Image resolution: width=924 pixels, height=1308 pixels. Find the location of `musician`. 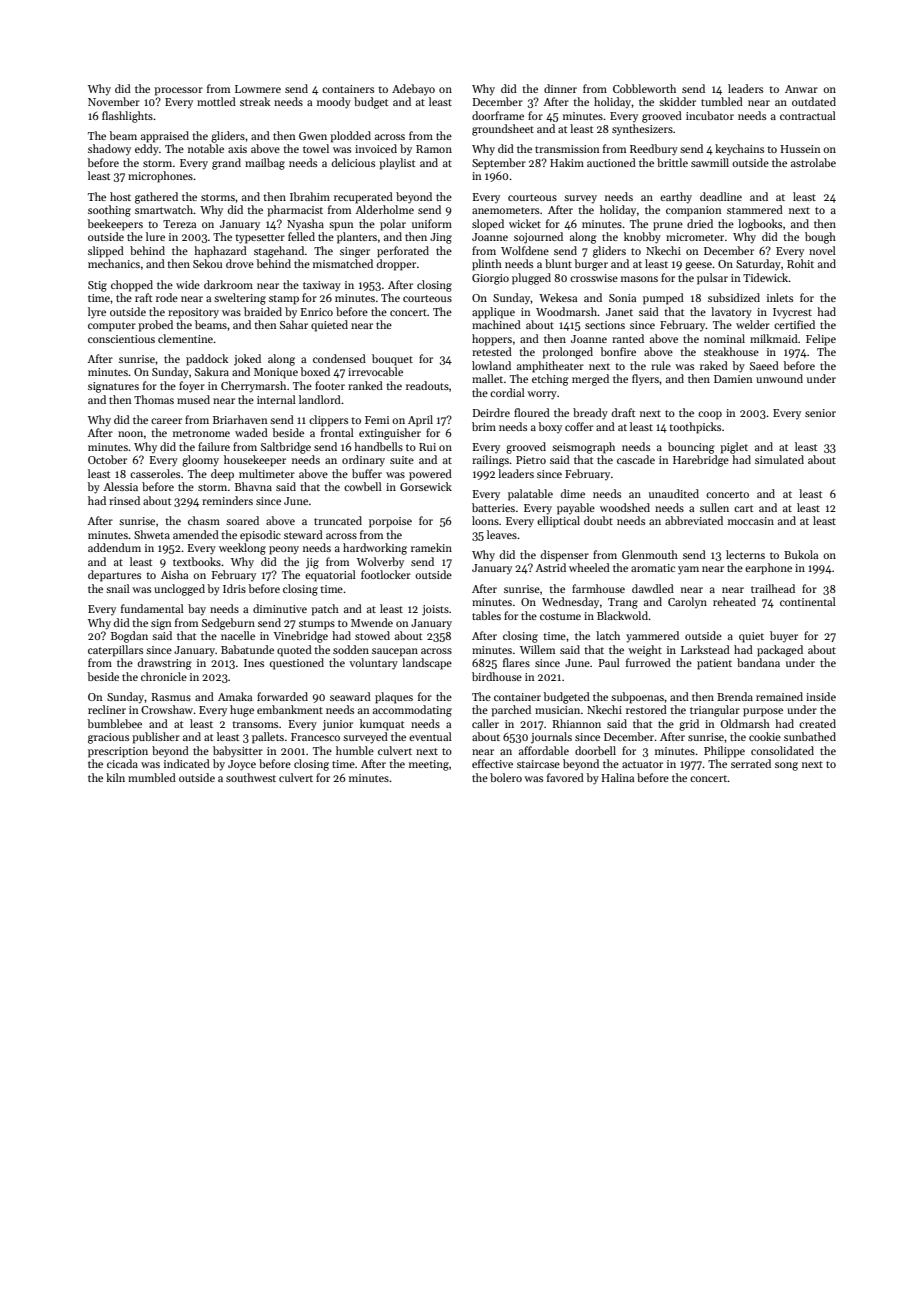

musician is located at coordinates (557, 710).
